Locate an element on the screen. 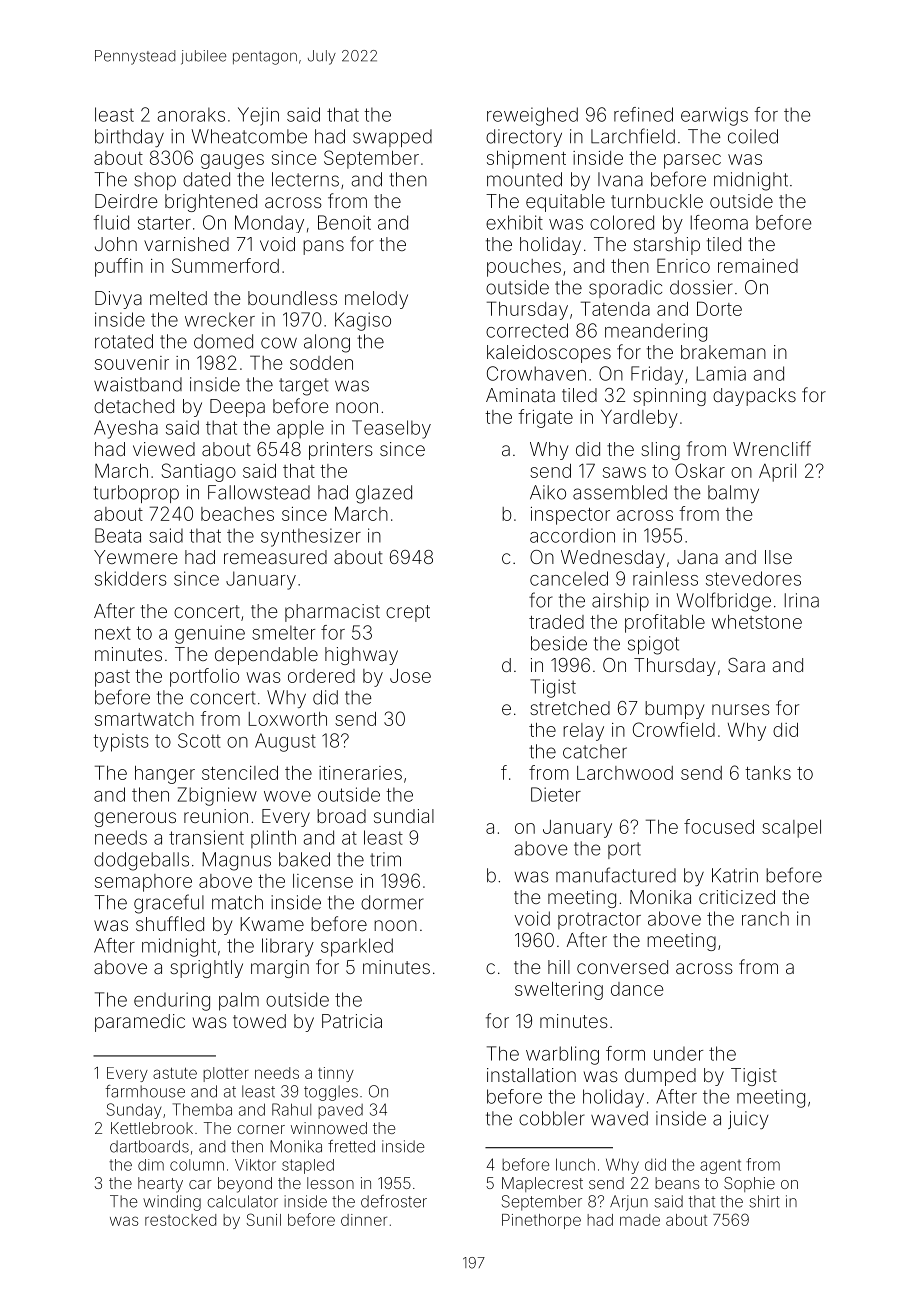  Aminata is located at coordinates (520, 395).
